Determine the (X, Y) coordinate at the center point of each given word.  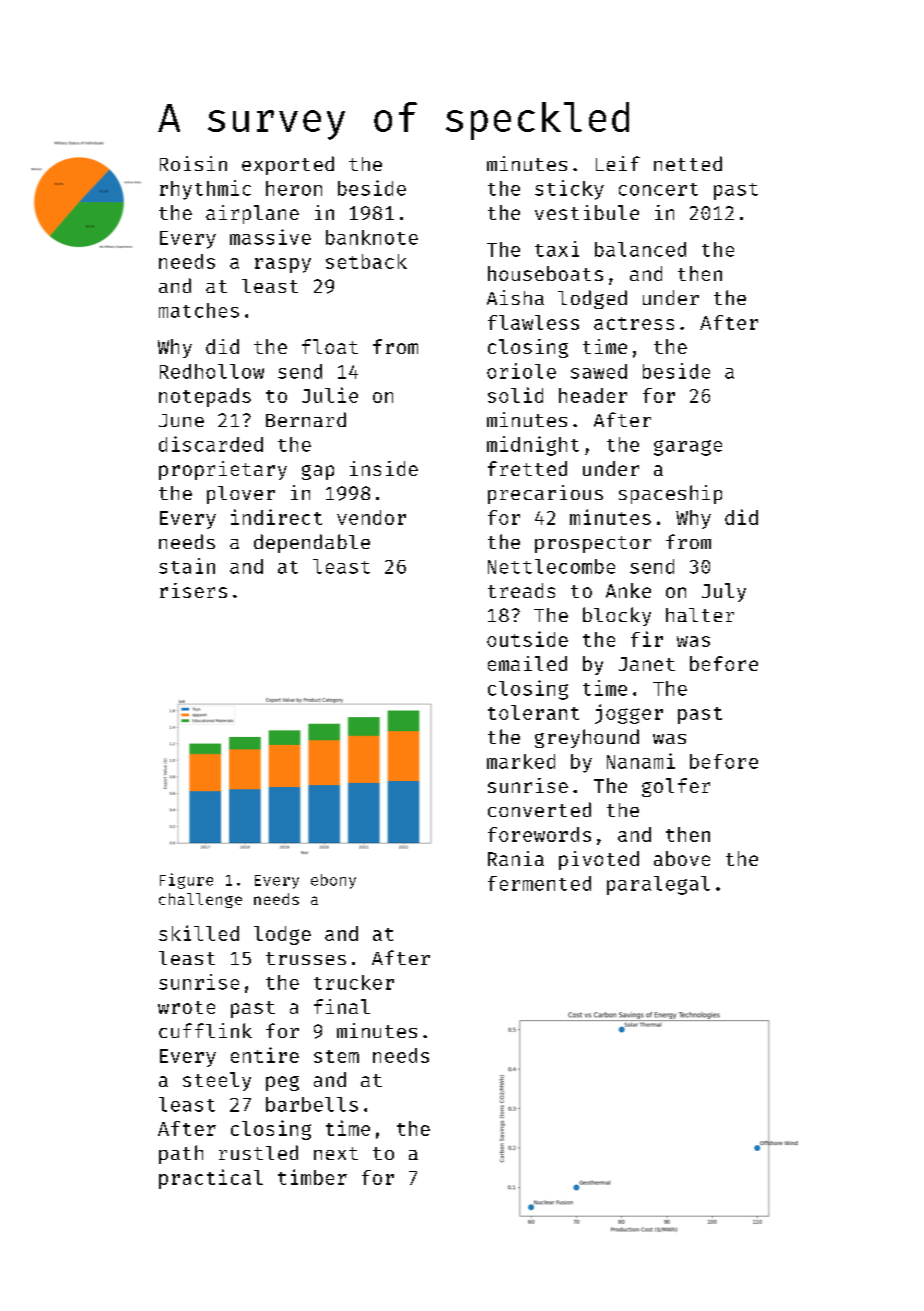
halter (700, 615)
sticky (569, 190)
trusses (306, 958)
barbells (312, 1104)
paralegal (658, 885)
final (342, 1006)
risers (193, 590)
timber (312, 1177)
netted (688, 163)
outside (527, 639)
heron (294, 188)
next (336, 1153)
